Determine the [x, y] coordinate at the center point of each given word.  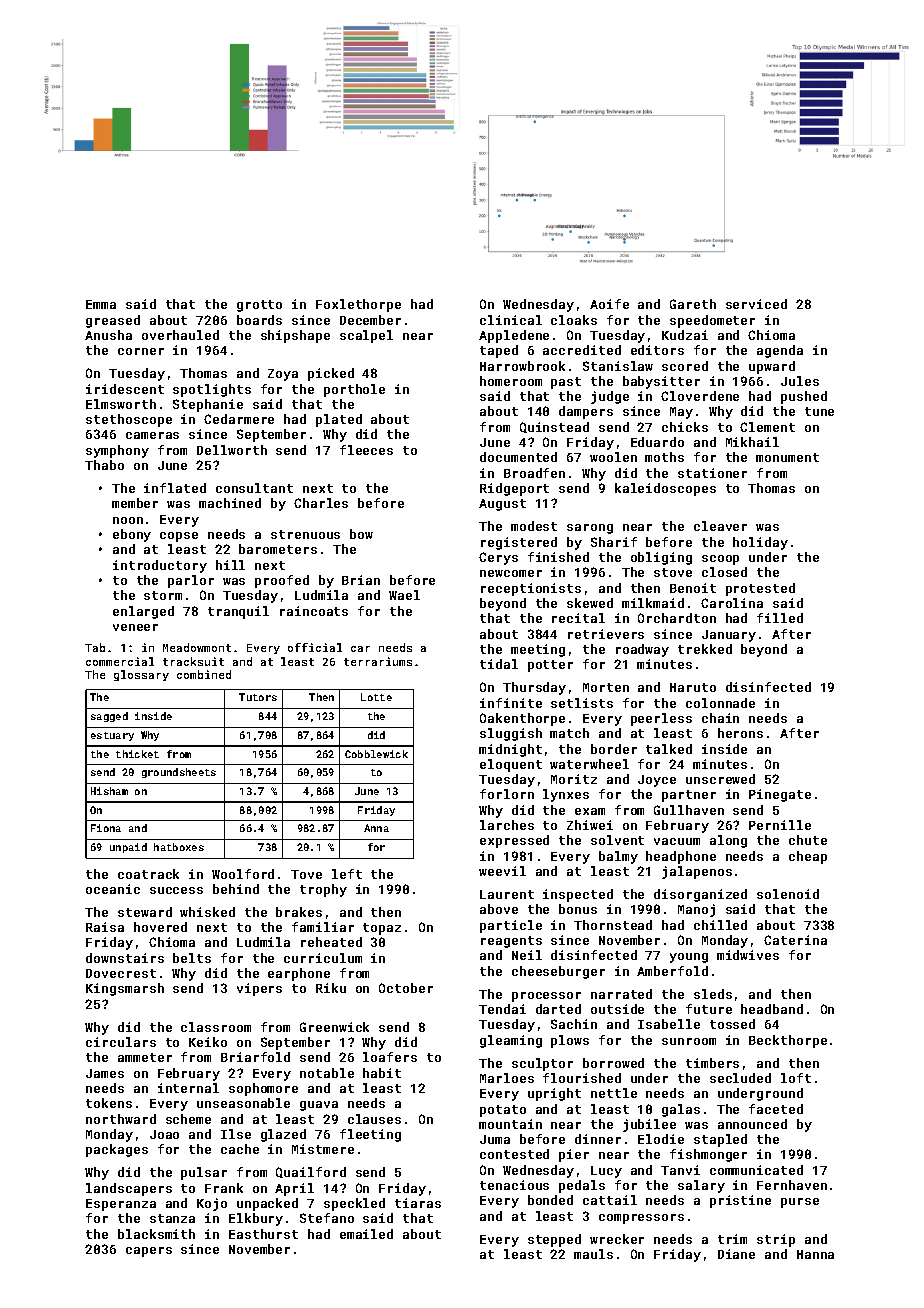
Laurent [507, 894]
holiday [760, 543]
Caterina [795, 940]
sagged [109, 717]
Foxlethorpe [358, 305]
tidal [499, 664]
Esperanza [121, 1205]
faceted [776, 1109]
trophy [323, 890]
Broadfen [534, 473]
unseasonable [243, 1103]
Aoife [609, 304]
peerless [661, 719]
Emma [101, 304]
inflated [175, 488]
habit [382, 1073]
